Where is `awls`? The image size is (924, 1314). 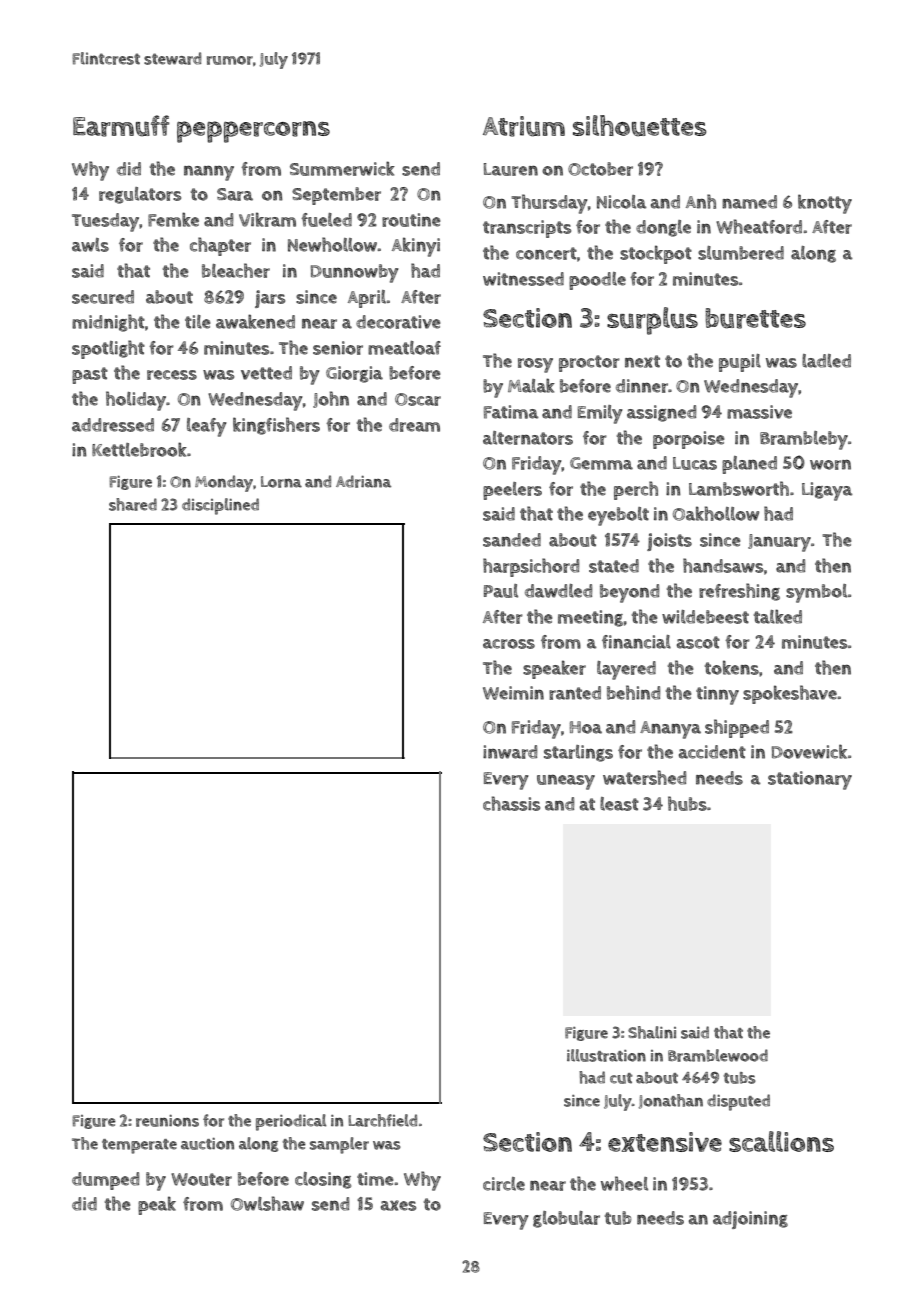
awls is located at coordinates (90, 245).
